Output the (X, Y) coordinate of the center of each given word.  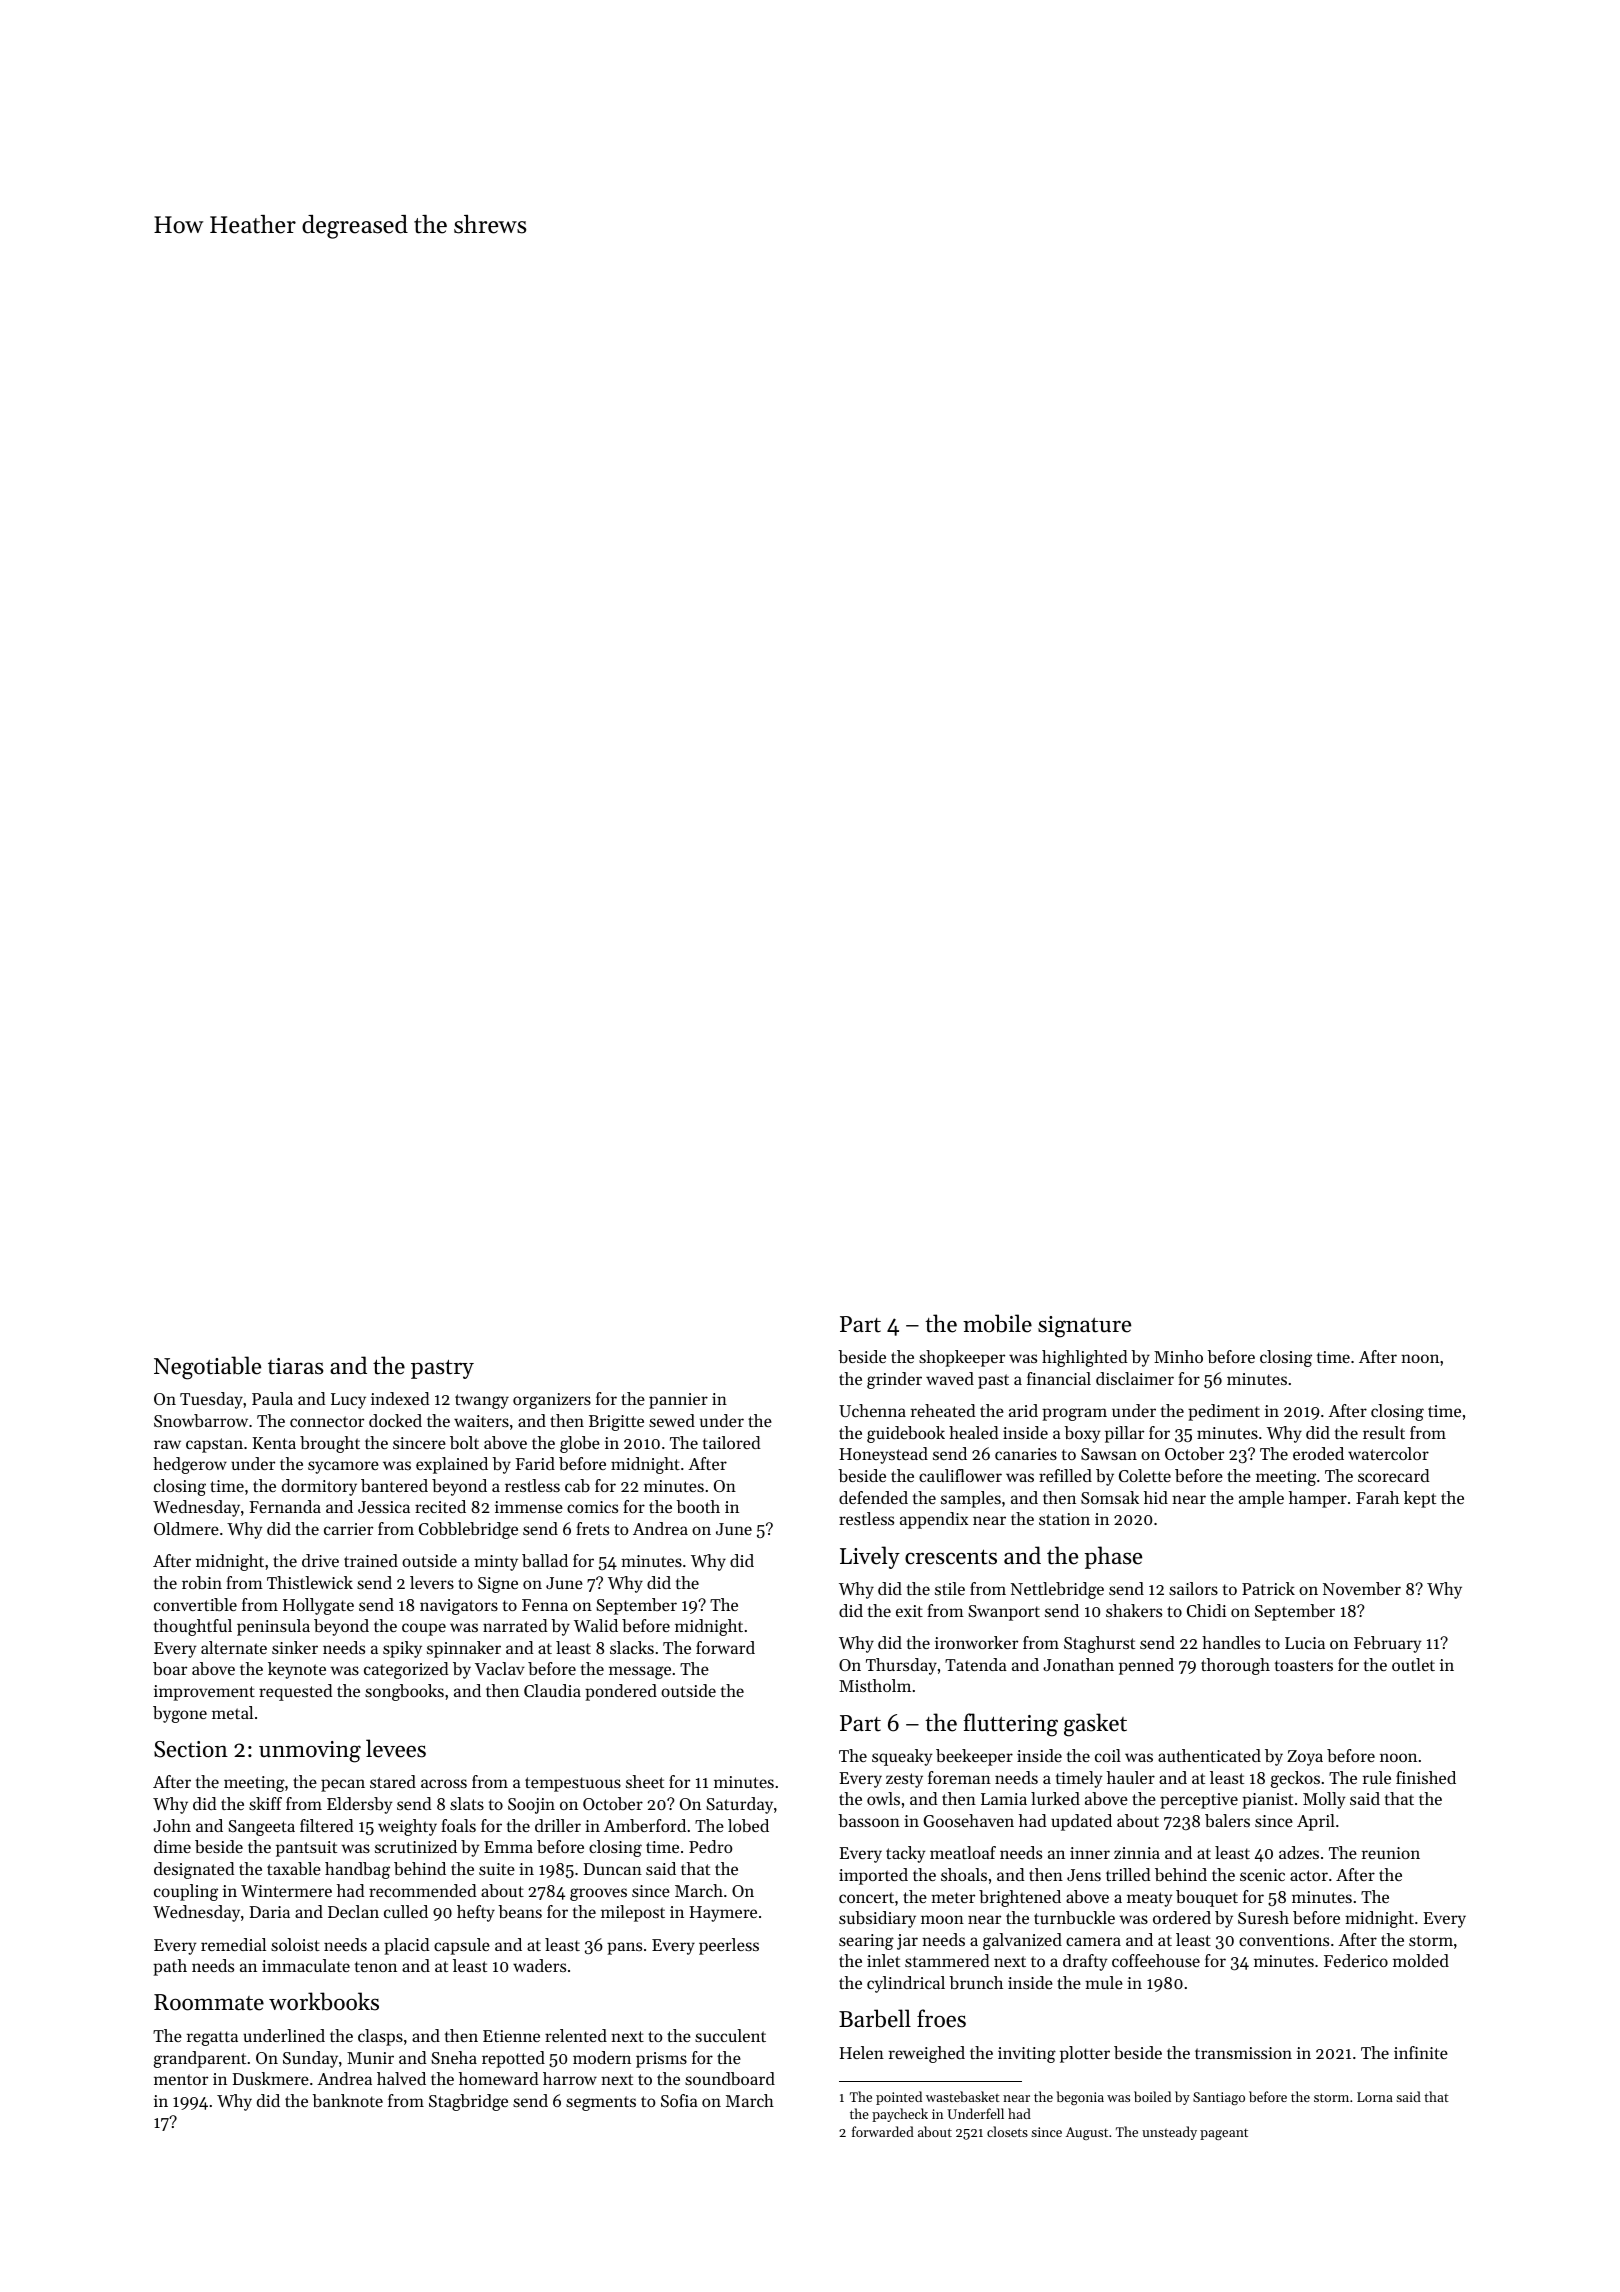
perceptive (1199, 1801)
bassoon (869, 1820)
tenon (376, 1966)
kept (1420, 1499)
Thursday (901, 1666)
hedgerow (190, 1465)
